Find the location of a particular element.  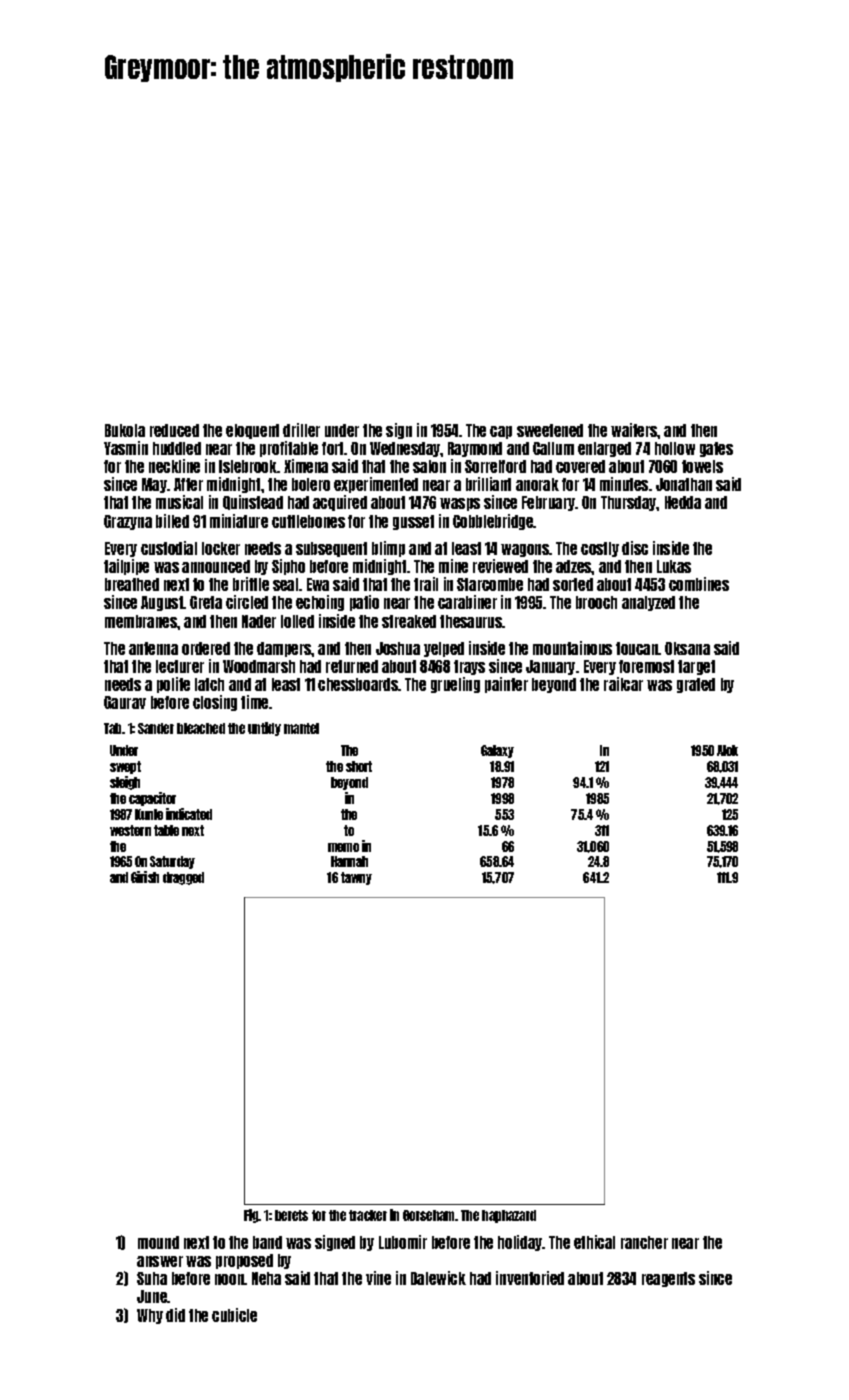

tawny is located at coordinates (356, 878).
